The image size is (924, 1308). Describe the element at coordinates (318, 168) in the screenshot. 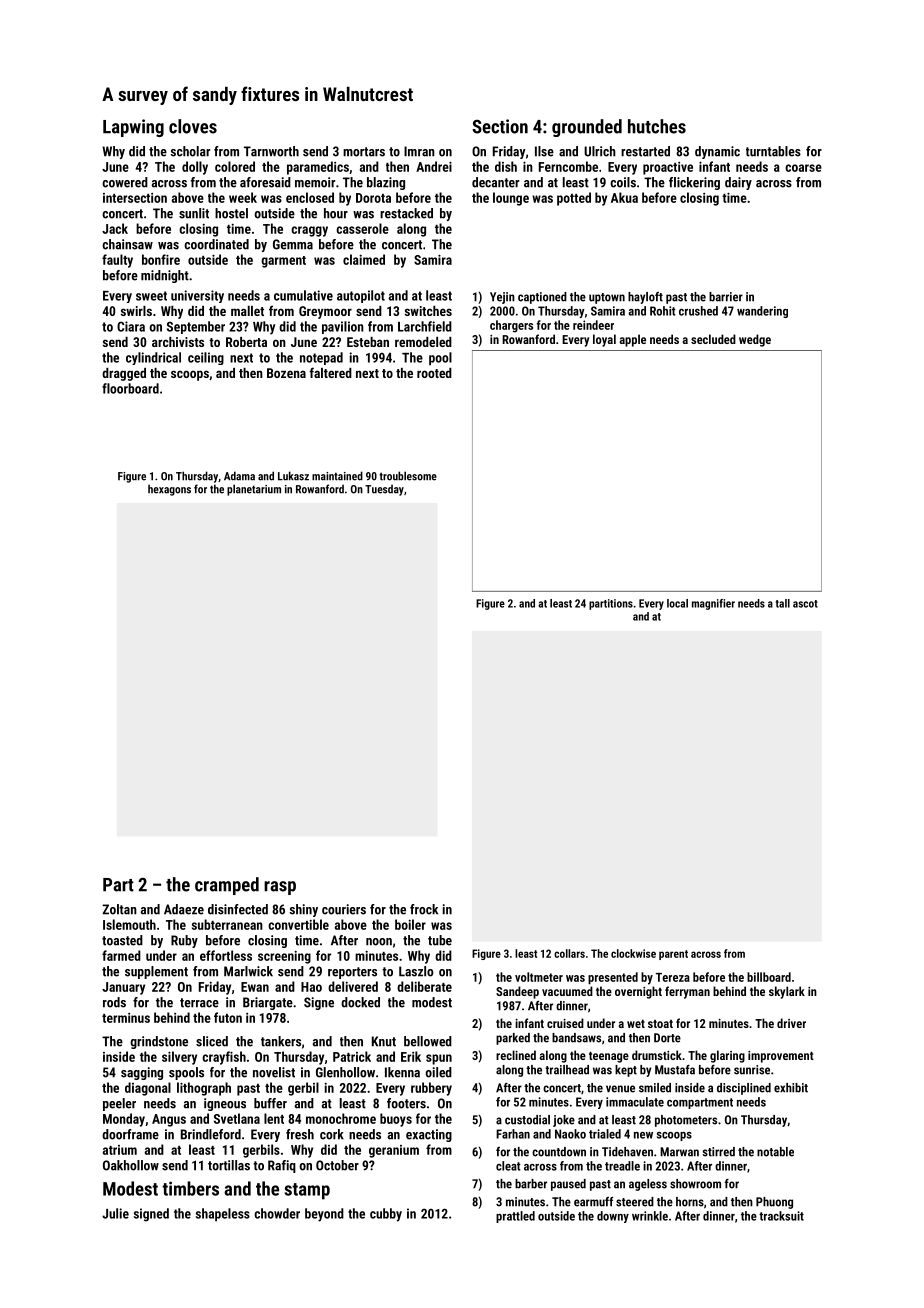

I see `paramedics` at that location.
